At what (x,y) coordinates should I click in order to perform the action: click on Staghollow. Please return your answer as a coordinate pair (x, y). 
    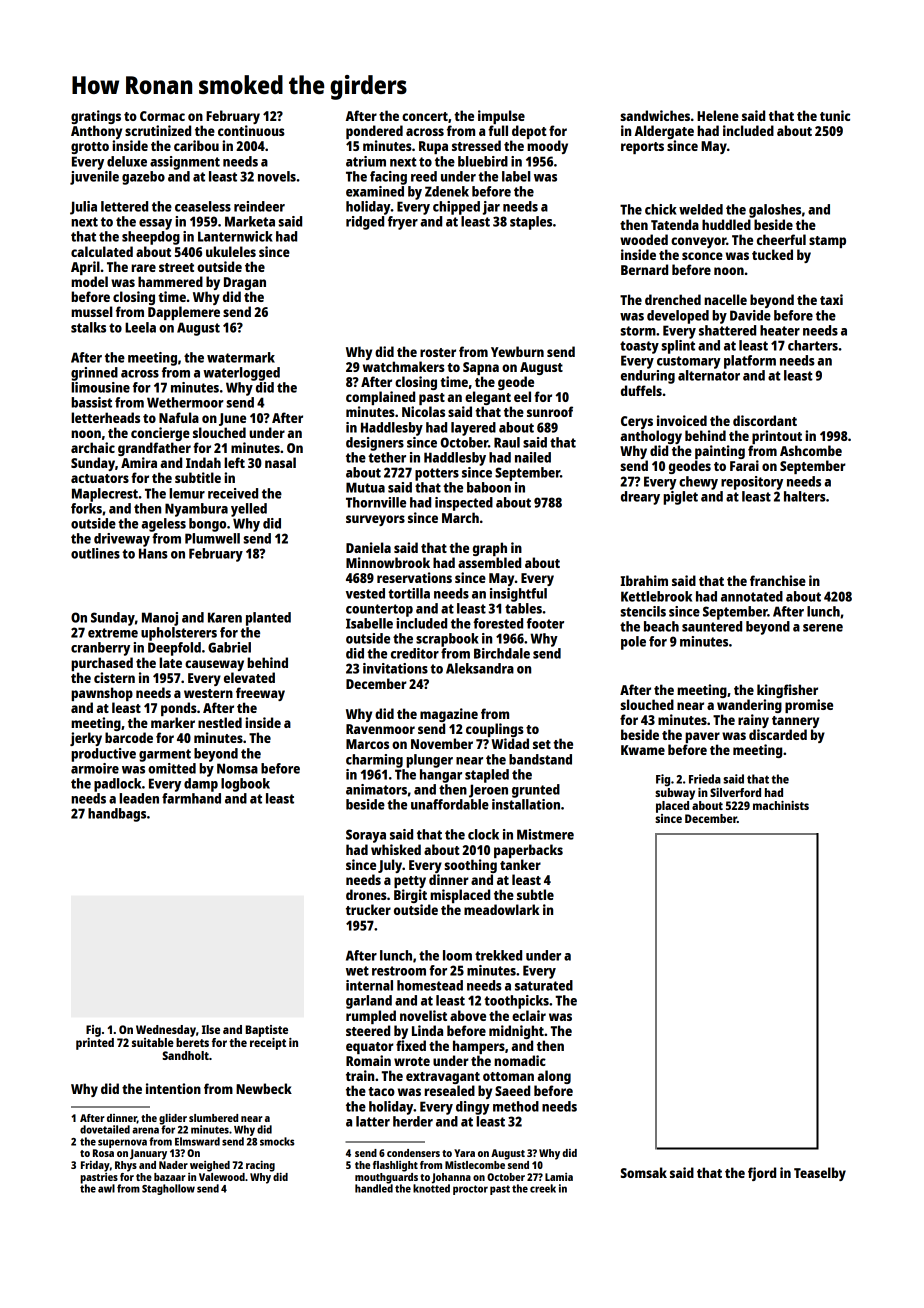
    Looking at the image, I should click on (168, 1189).
